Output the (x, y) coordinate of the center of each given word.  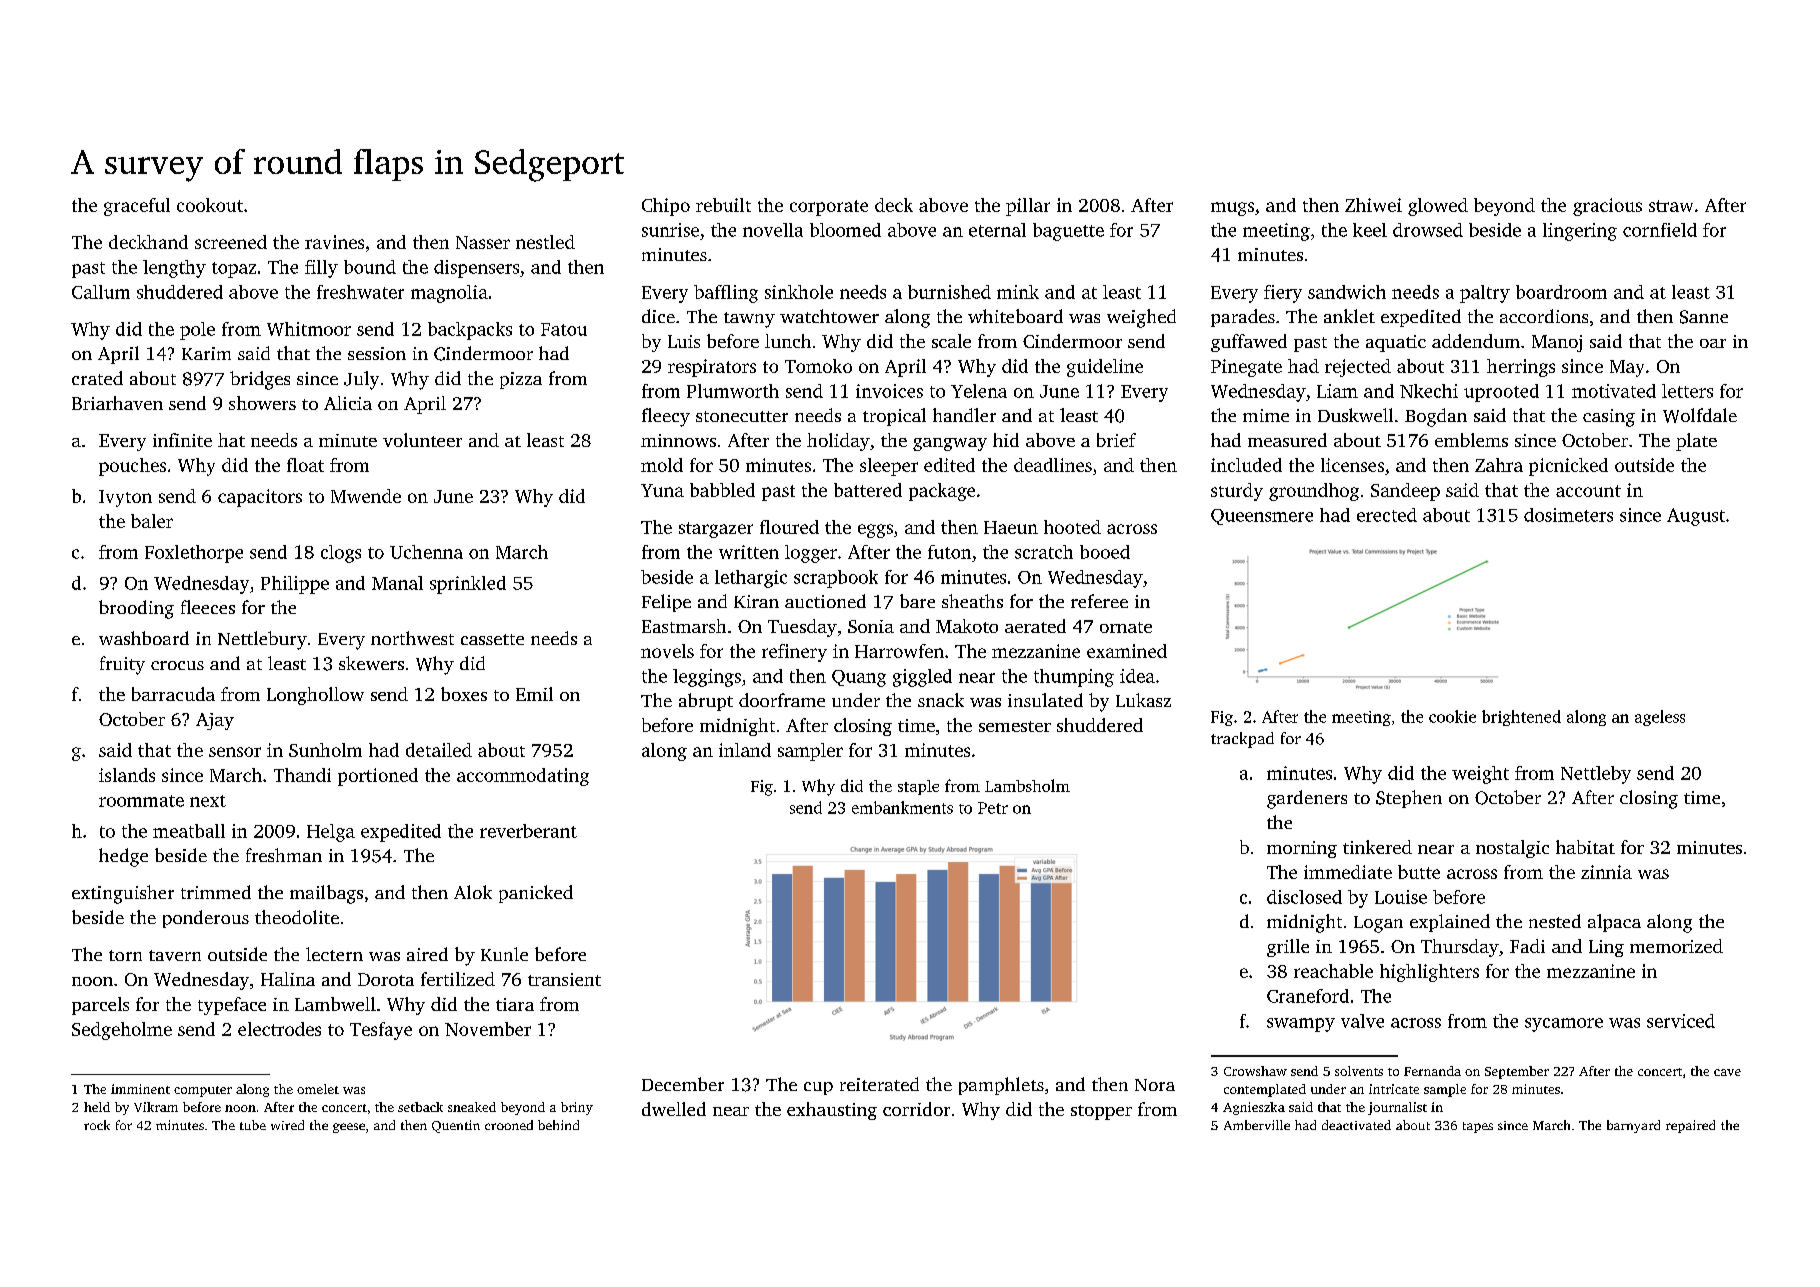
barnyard (1633, 1126)
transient (564, 979)
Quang (859, 678)
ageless (1660, 718)
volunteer (422, 440)
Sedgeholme (122, 1031)
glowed (1438, 207)
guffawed (1249, 343)
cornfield (1660, 230)
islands (127, 775)
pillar (1028, 207)
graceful (137, 207)
